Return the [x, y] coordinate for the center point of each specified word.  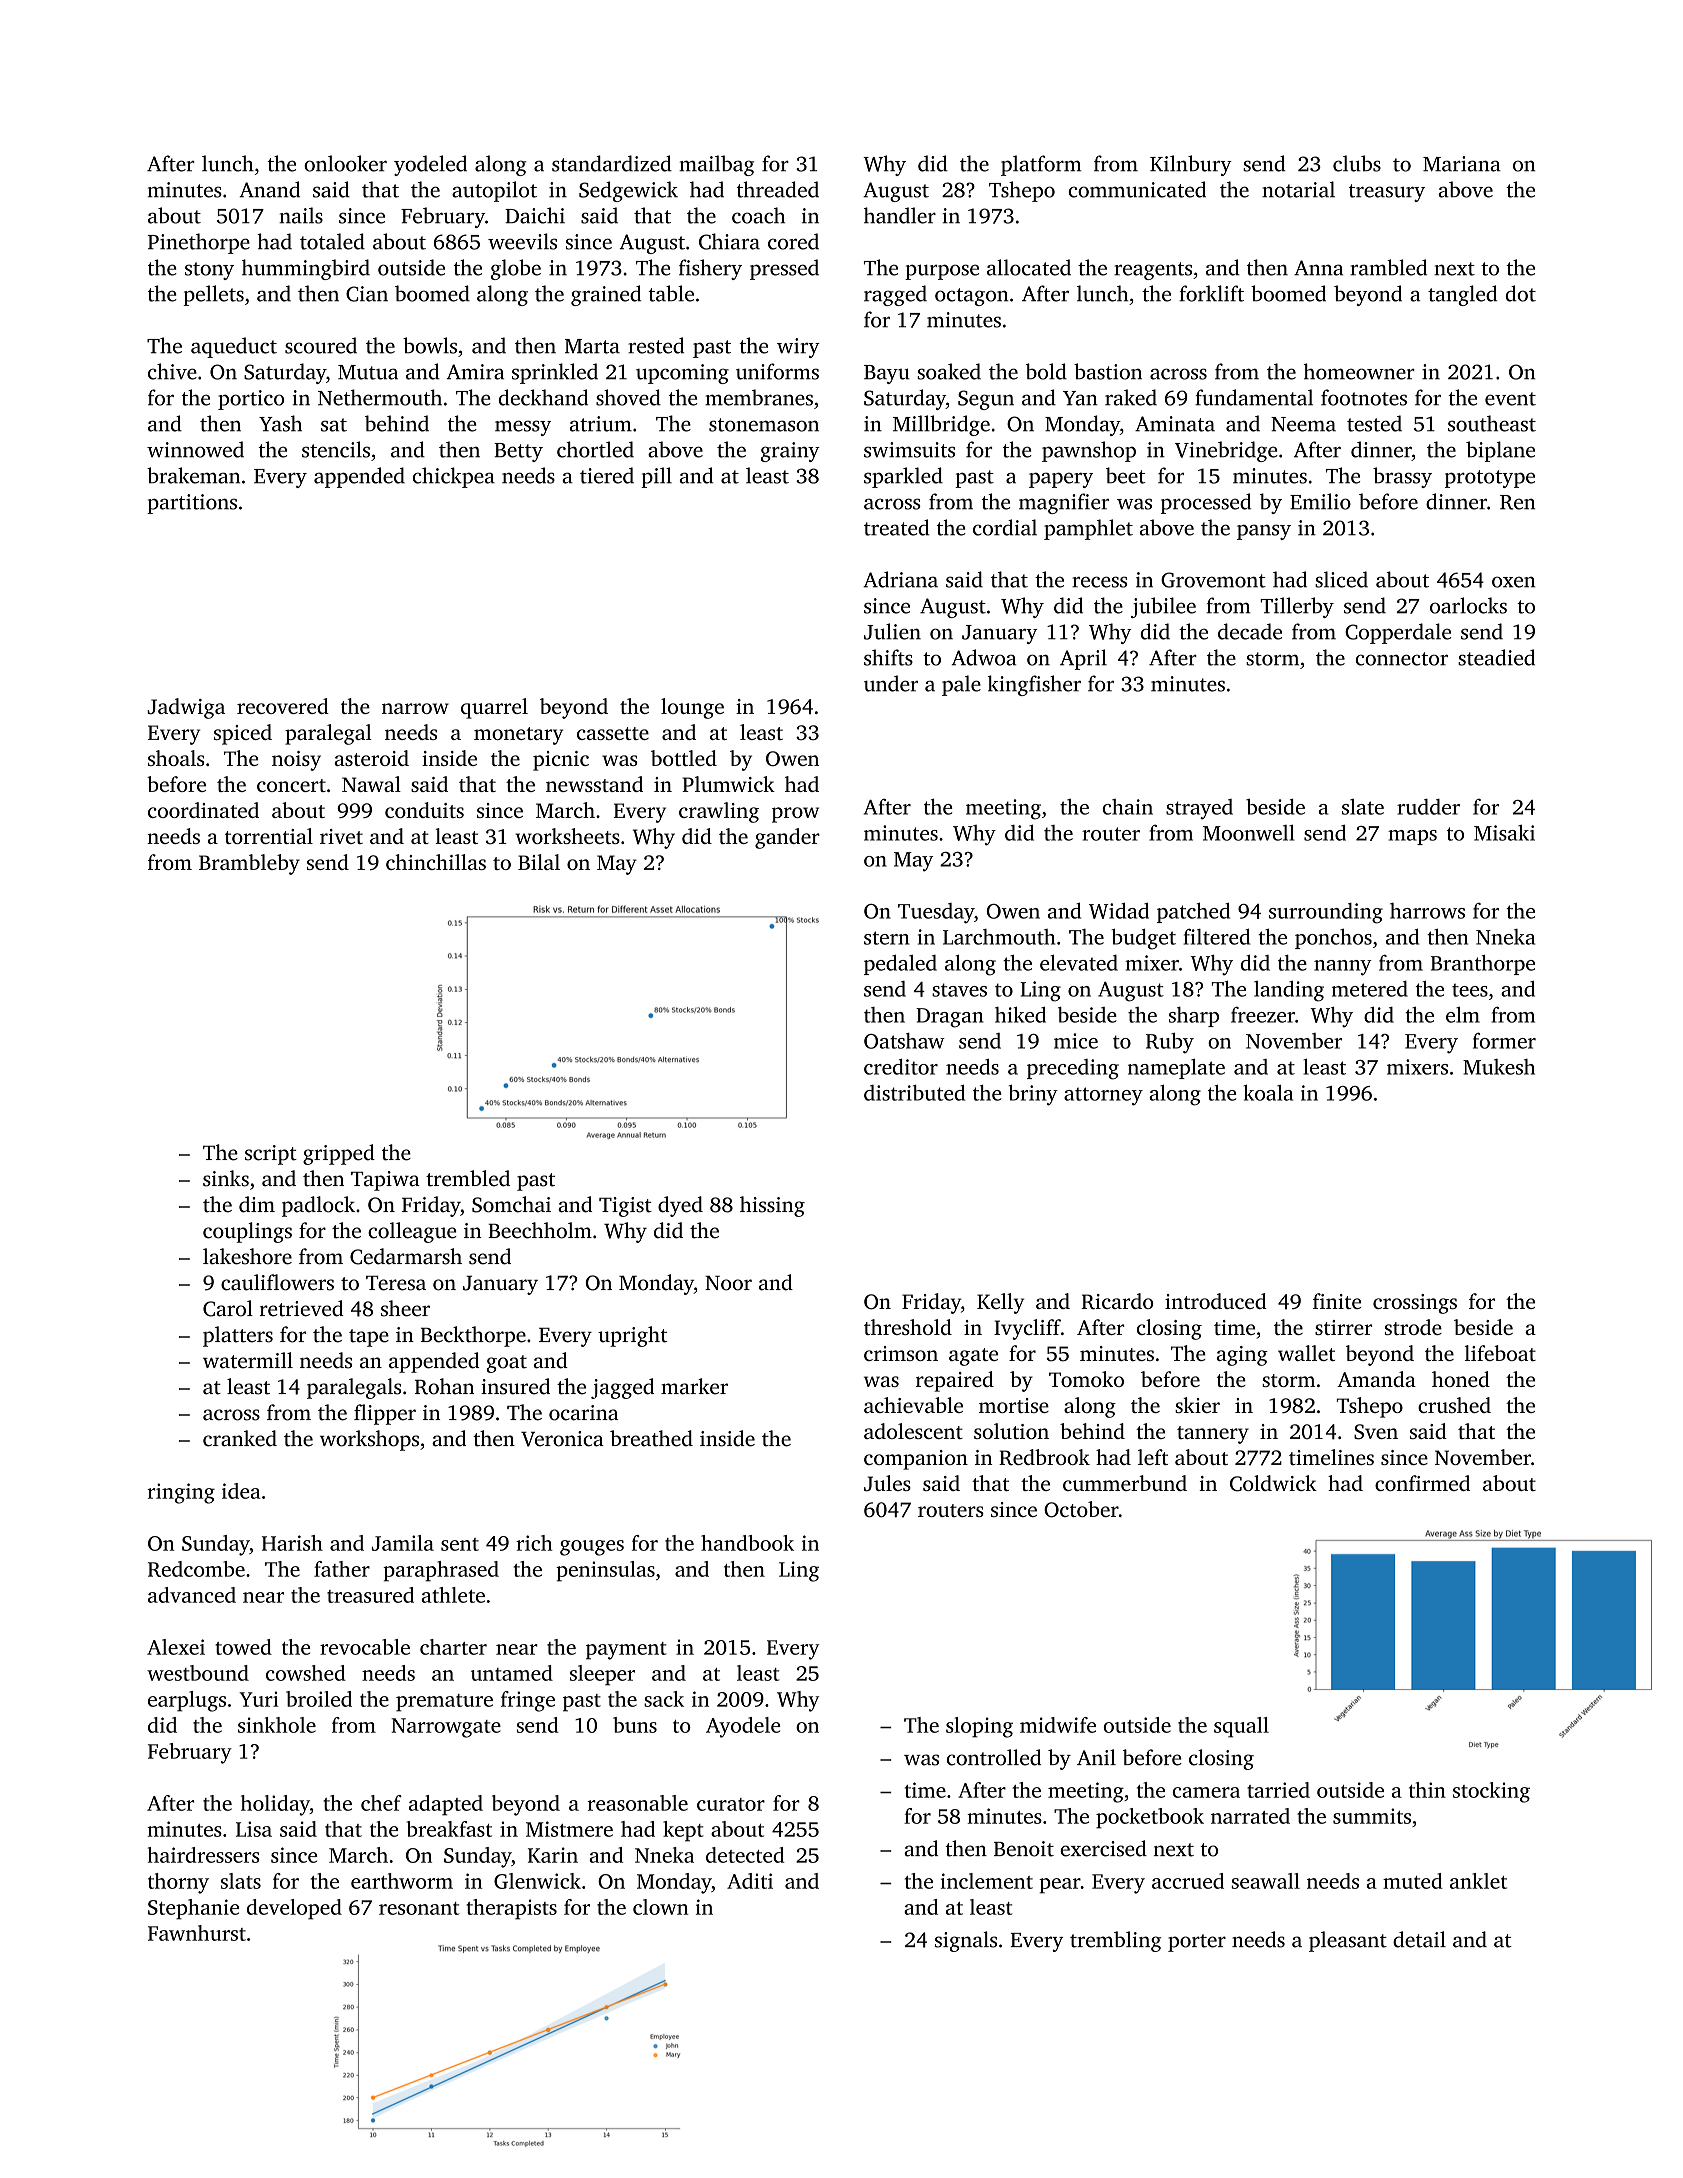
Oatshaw [904, 1041]
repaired [955, 1381]
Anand [269, 189]
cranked [240, 1438]
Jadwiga [186, 708]
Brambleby [249, 864]
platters [238, 1336]
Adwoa [984, 657]
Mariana [1462, 164]
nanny [1343, 968]
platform [1041, 165]
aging [1242, 1356]
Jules [887, 1483]
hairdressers [204, 1855]
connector [1402, 659]
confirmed [1422, 1483]
